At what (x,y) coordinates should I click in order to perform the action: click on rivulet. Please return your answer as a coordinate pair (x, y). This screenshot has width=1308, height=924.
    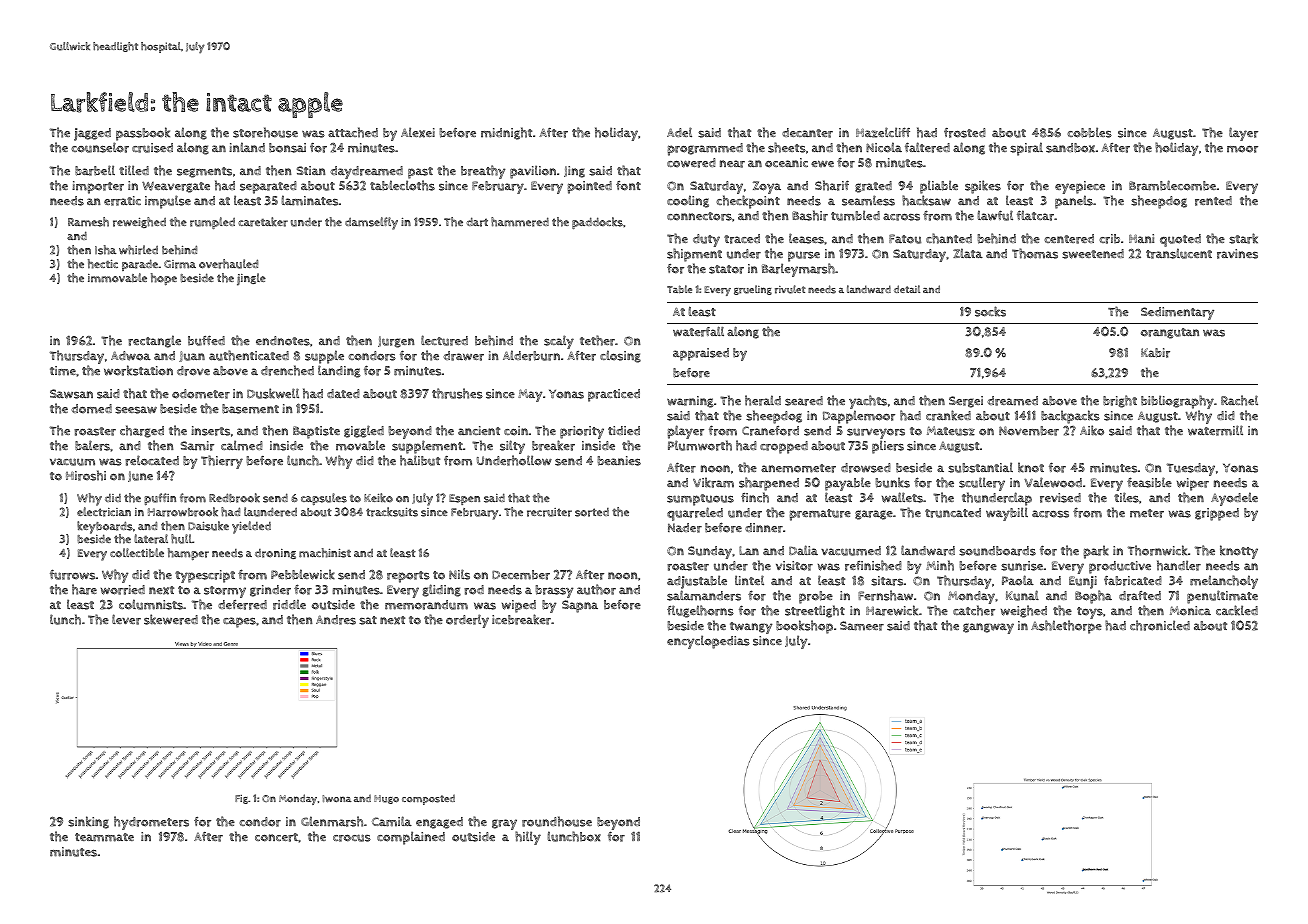
    Looking at the image, I should click on (790, 289).
